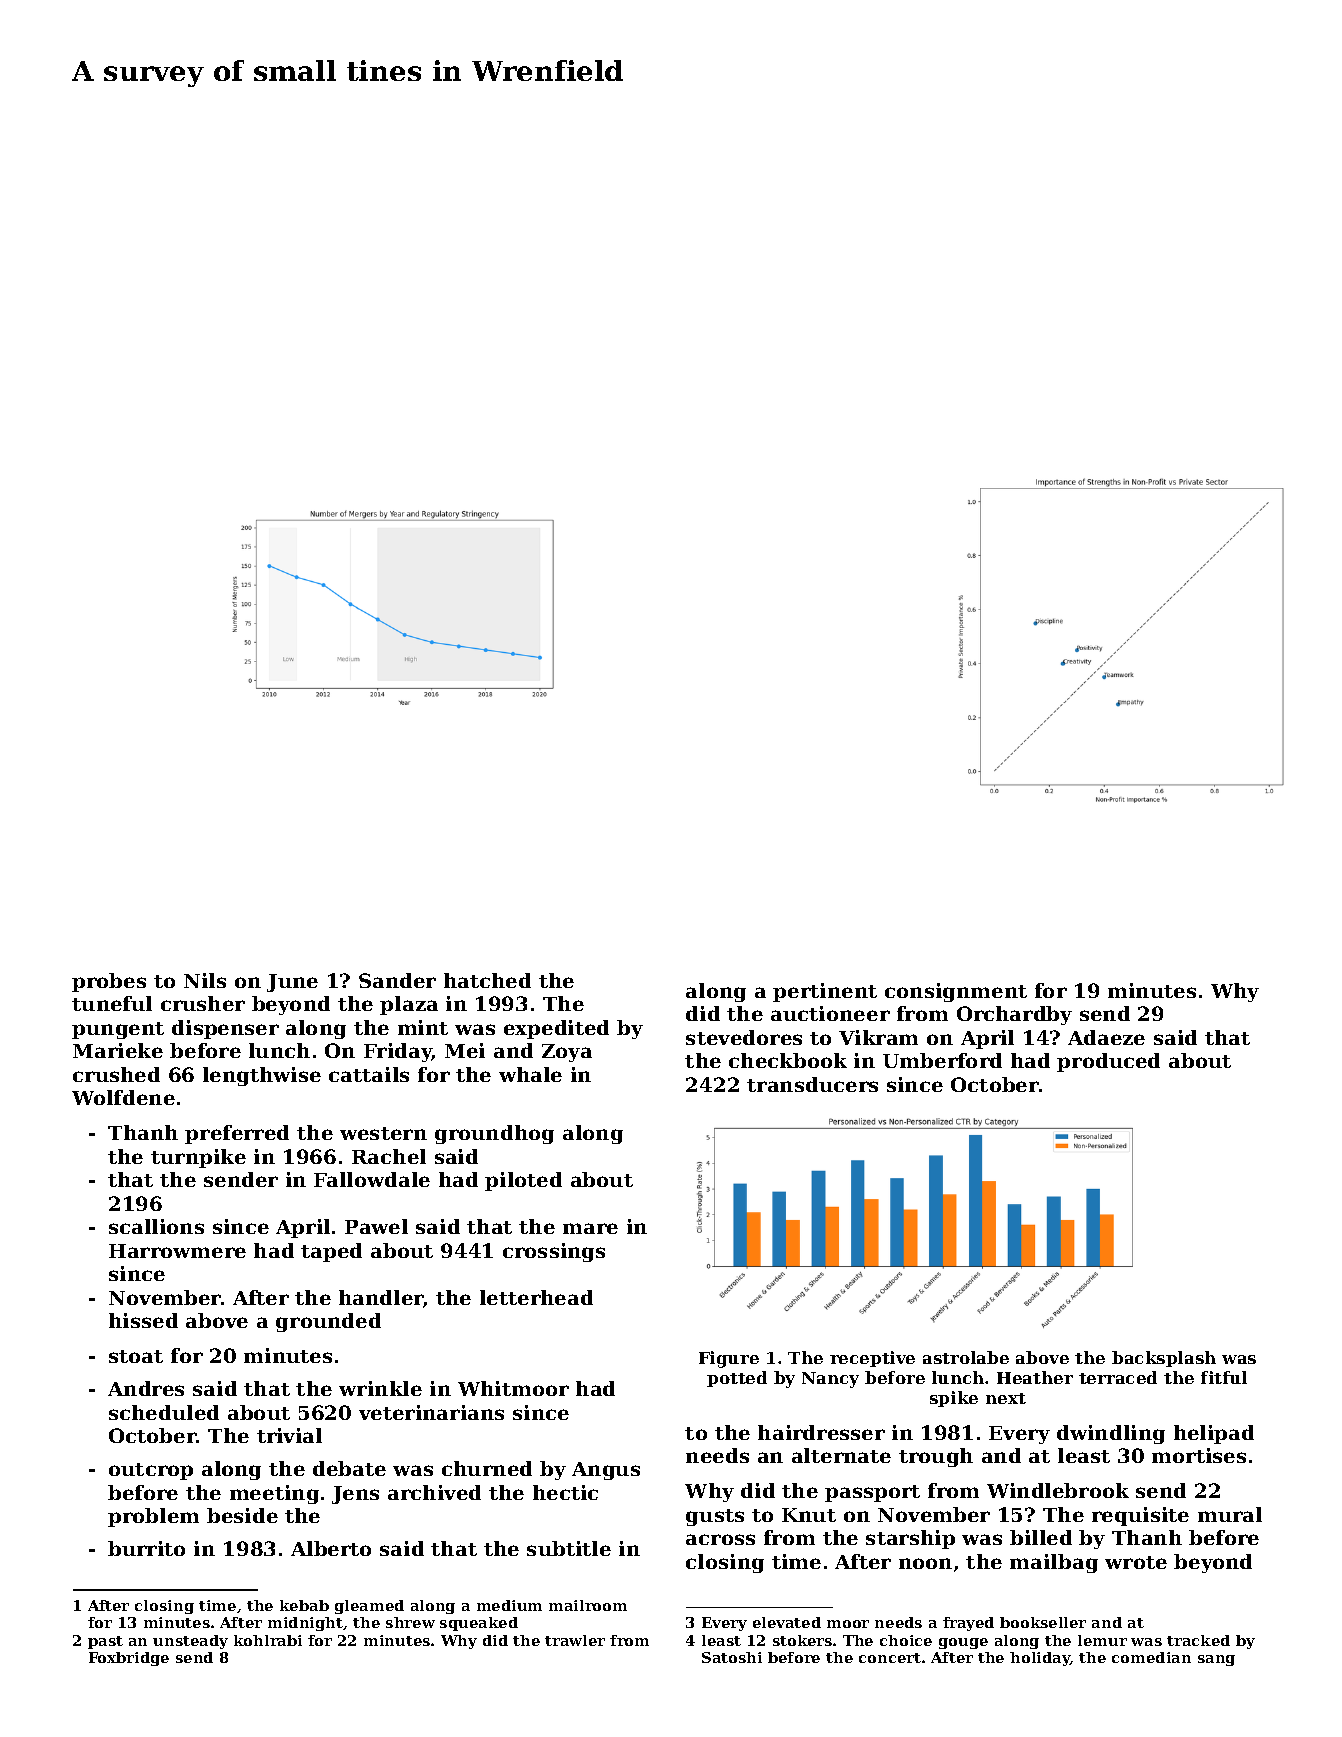 Image resolution: width=1342 pixels, height=1737 pixels. What do you see at coordinates (494, 1134) in the page?
I see `groundhog` at bounding box center [494, 1134].
